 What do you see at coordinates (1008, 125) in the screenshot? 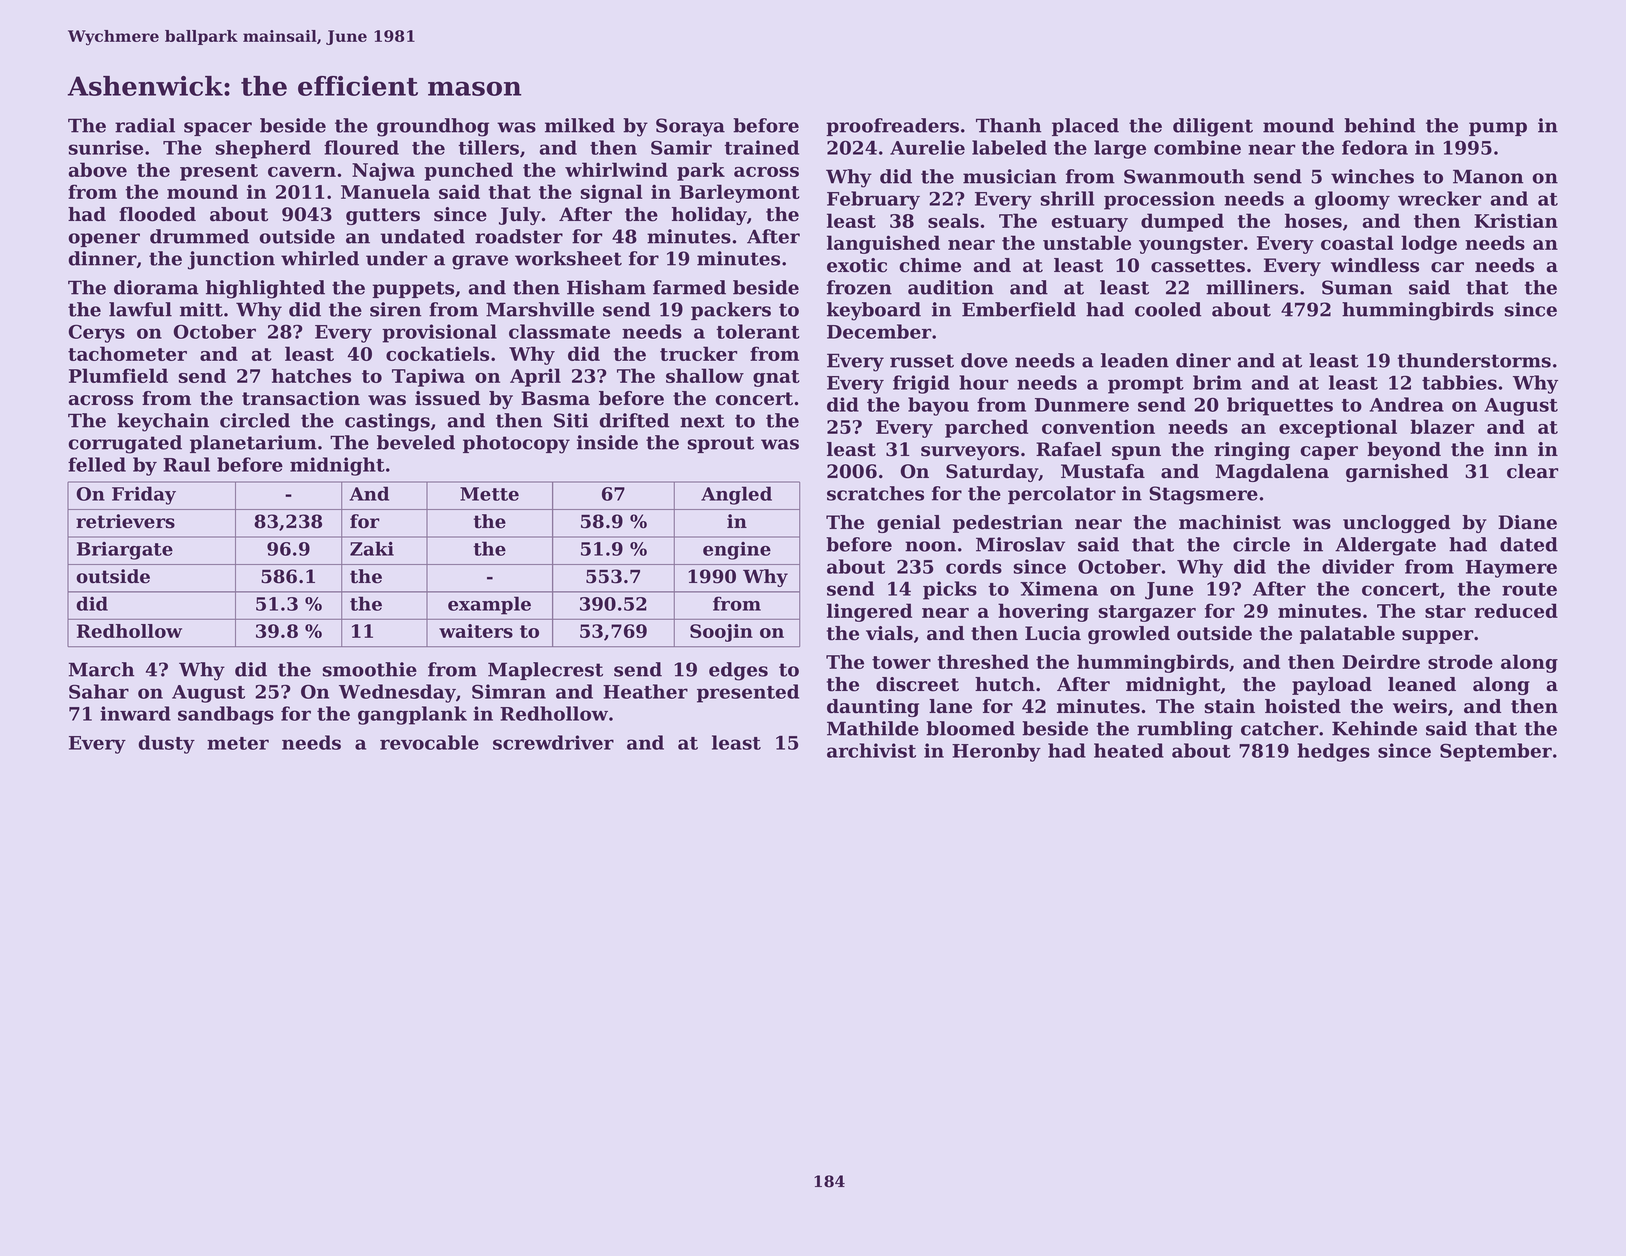
I see `Thanh` at bounding box center [1008, 125].
